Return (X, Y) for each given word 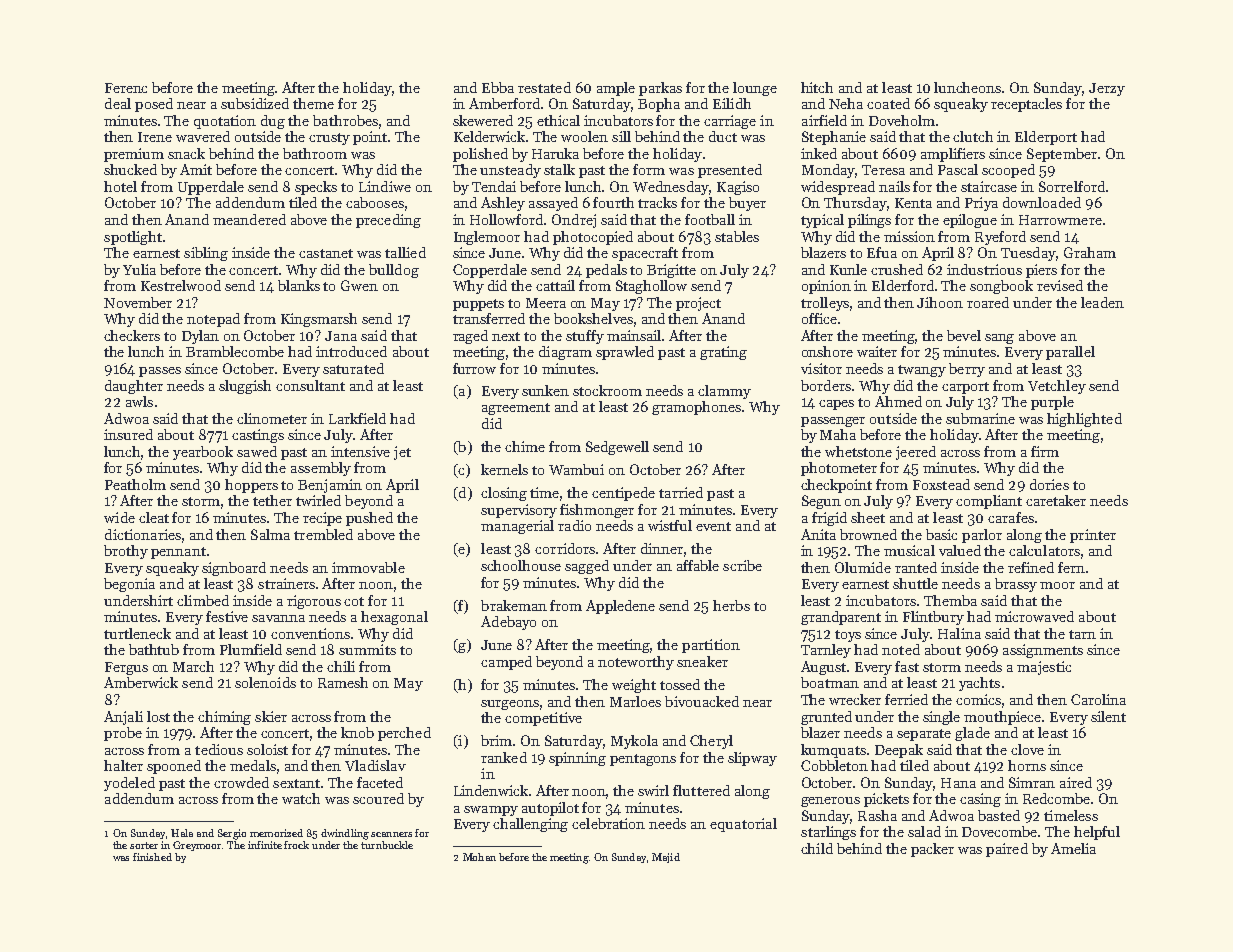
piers (1041, 271)
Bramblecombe (235, 351)
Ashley (503, 204)
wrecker (855, 699)
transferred (489, 318)
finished (152, 857)
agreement (516, 409)
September (1062, 155)
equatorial (743, 825)
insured (128, 434)
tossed (680, 684)
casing (980, 800)
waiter (877, 351)
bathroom (315, 153)
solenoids (265, 682)
